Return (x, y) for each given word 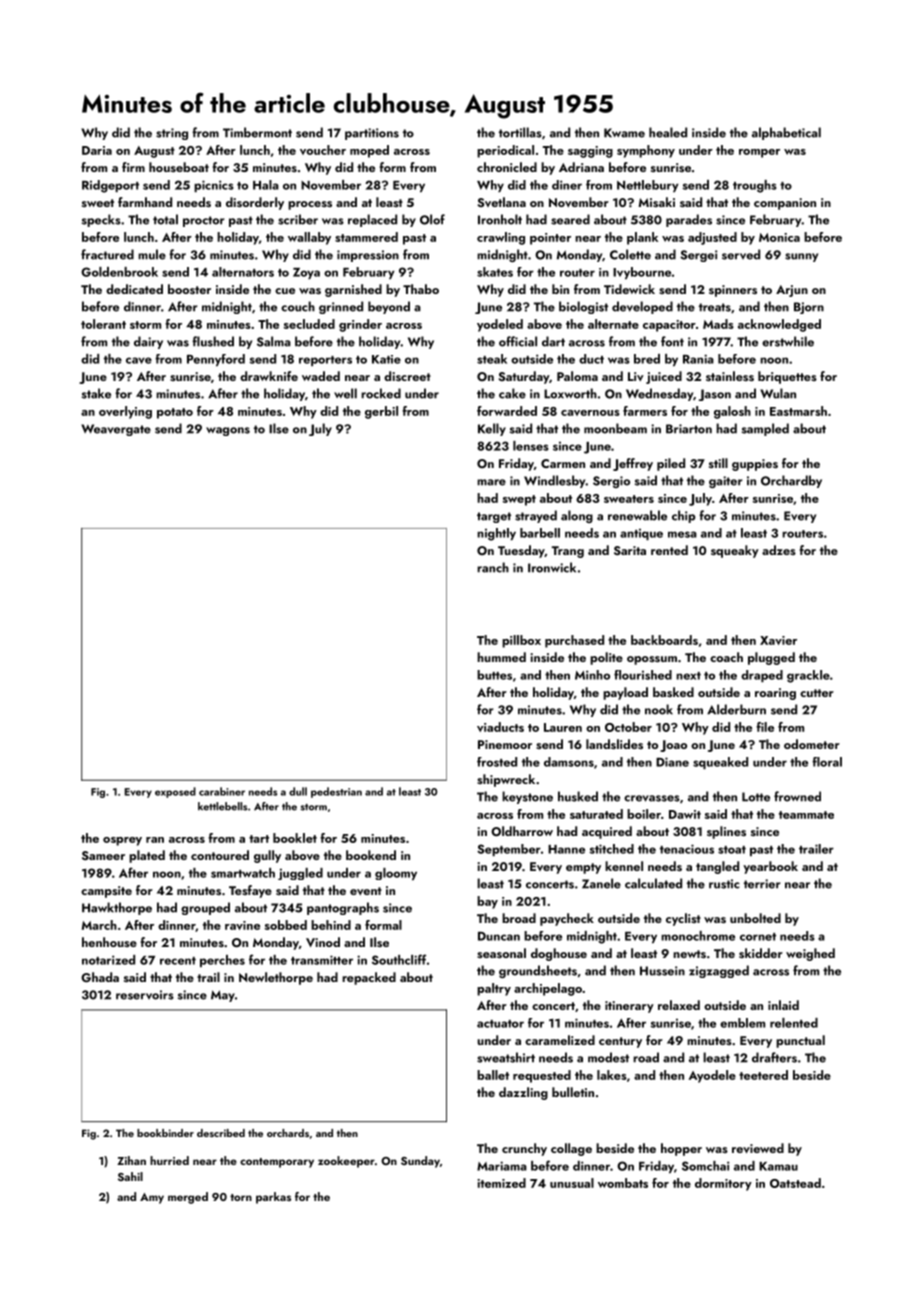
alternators (243, 272)
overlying (125, 412)
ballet (493, 1075)
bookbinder (165, 1133)
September (509, 850)
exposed (175, 792)
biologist (583, 307)
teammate (806, 815)
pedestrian (336, 792)
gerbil (381, 412)
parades (689, 220)
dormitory (723, 1184)
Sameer (103, 855)
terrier (762, 884)
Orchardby (791, 481)
